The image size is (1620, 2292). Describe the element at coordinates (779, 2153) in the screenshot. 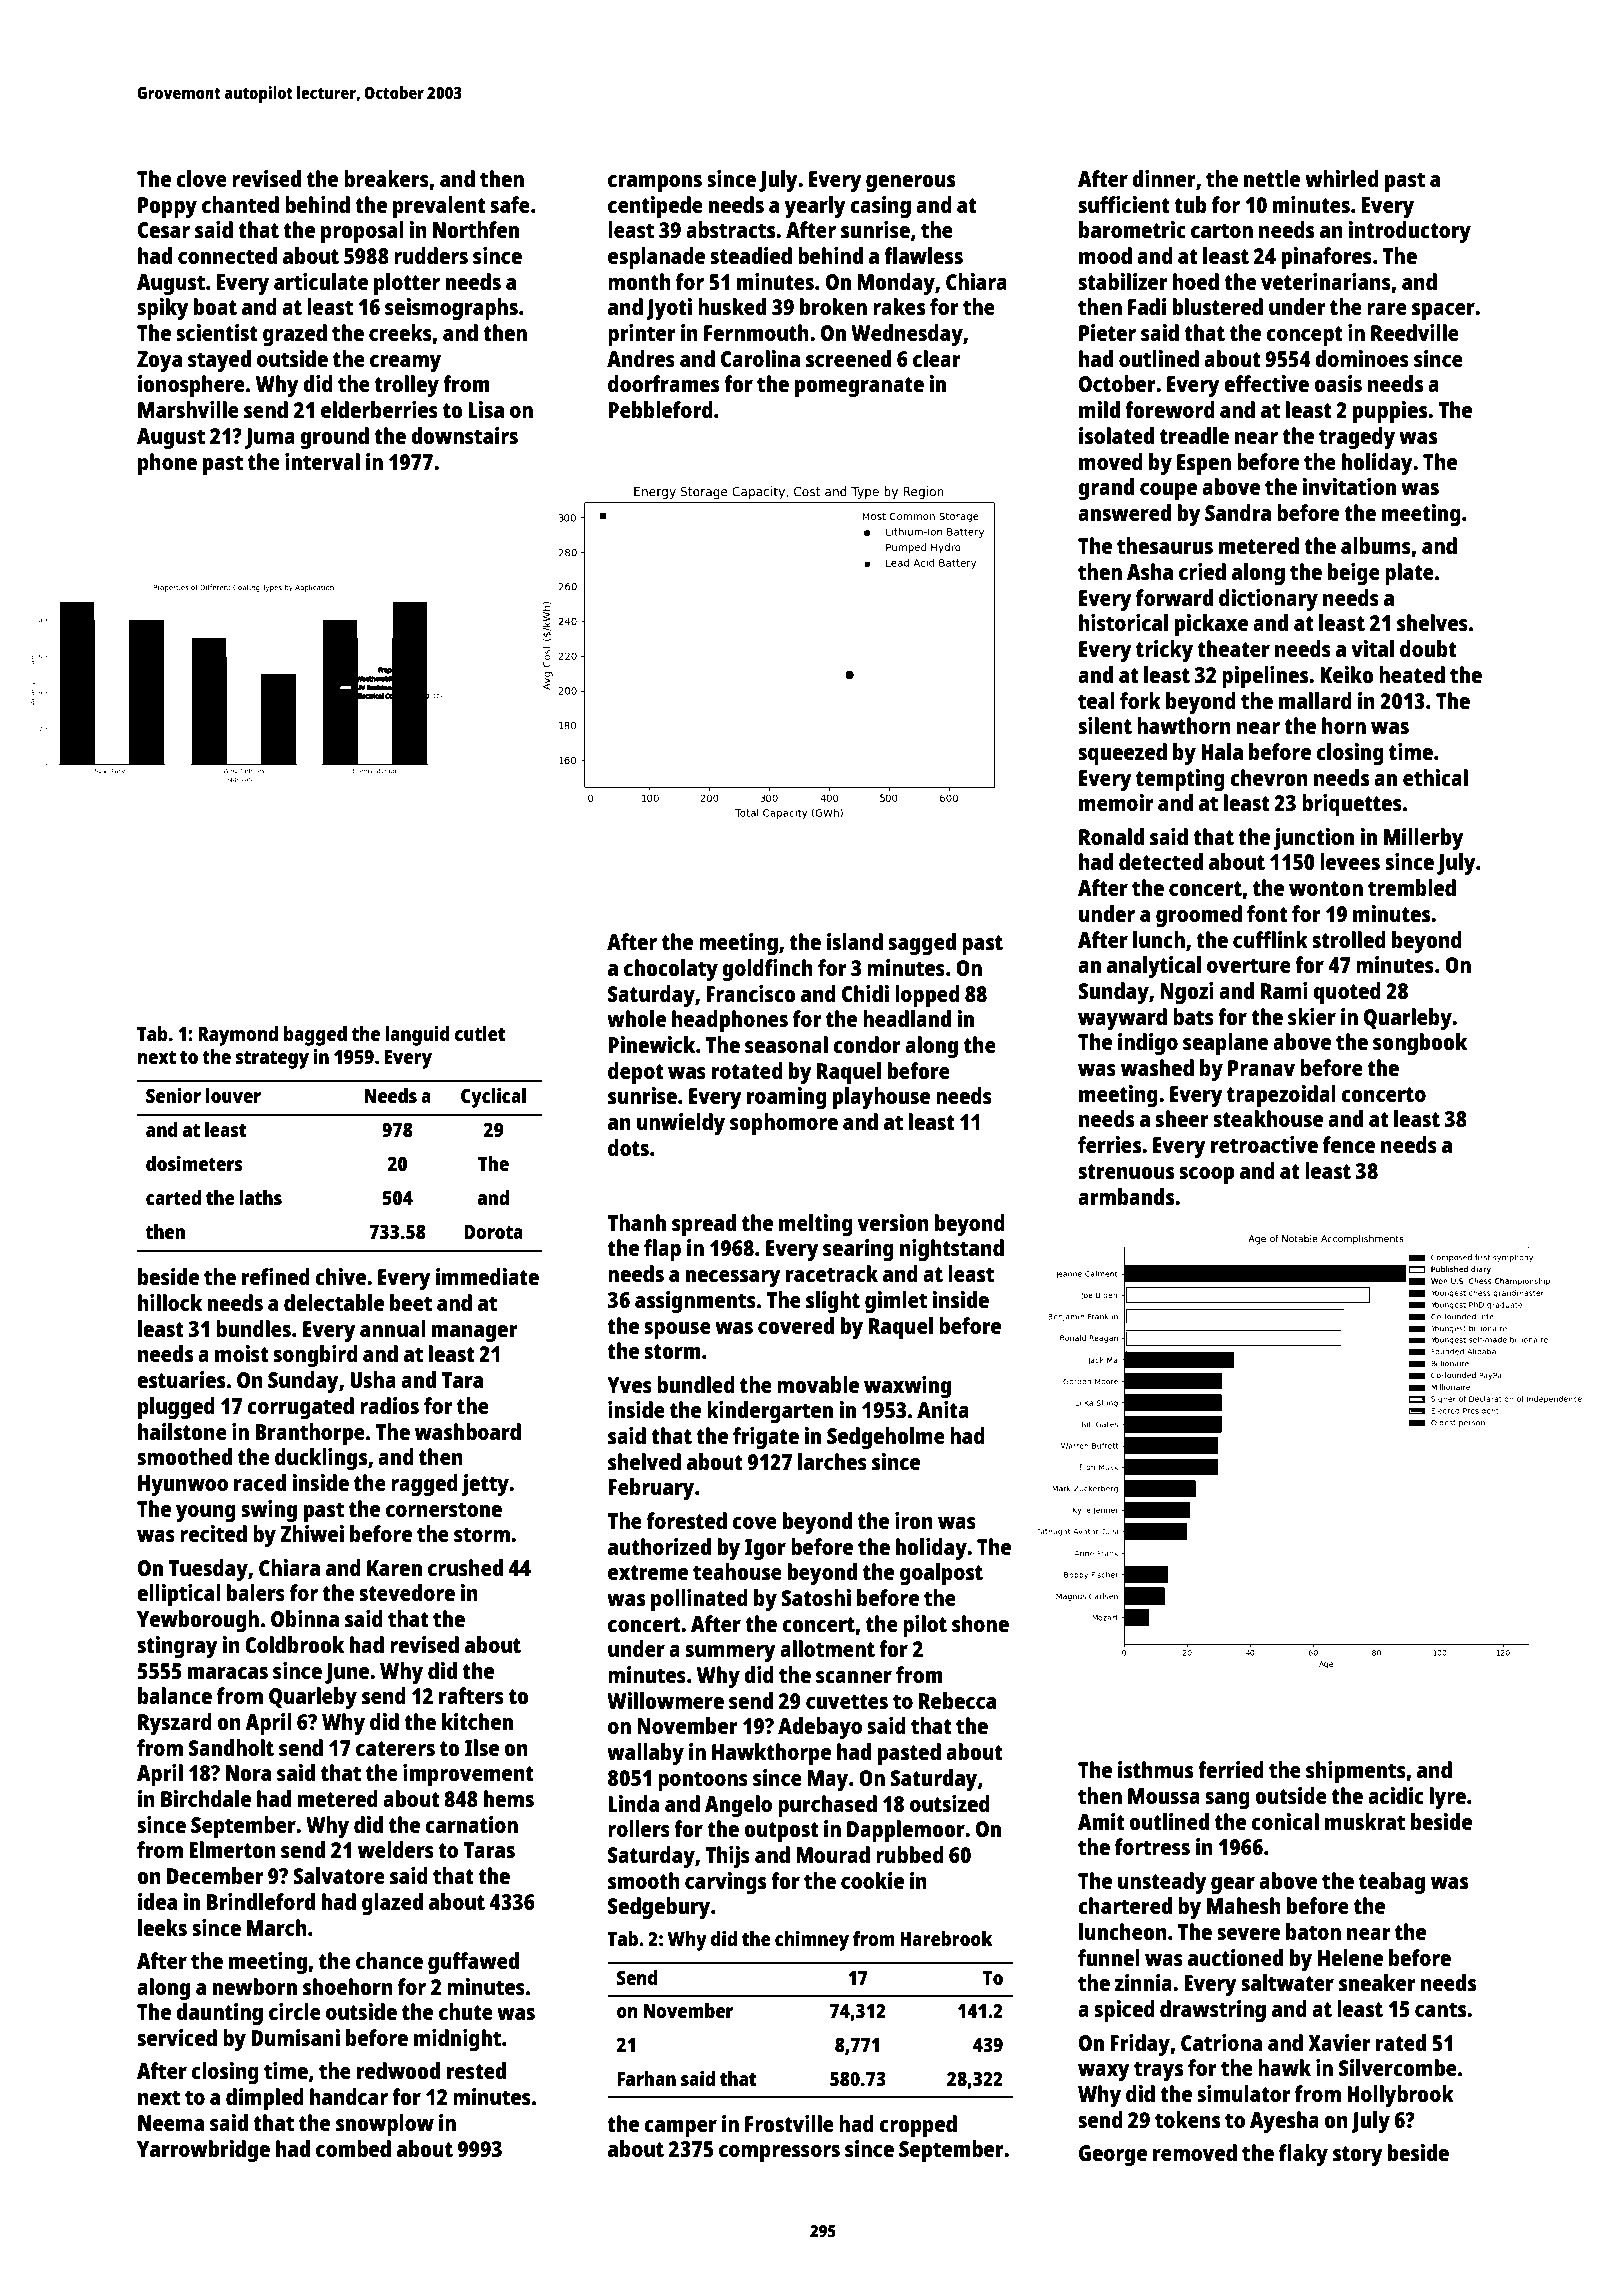

I see `compressors` at that location.
